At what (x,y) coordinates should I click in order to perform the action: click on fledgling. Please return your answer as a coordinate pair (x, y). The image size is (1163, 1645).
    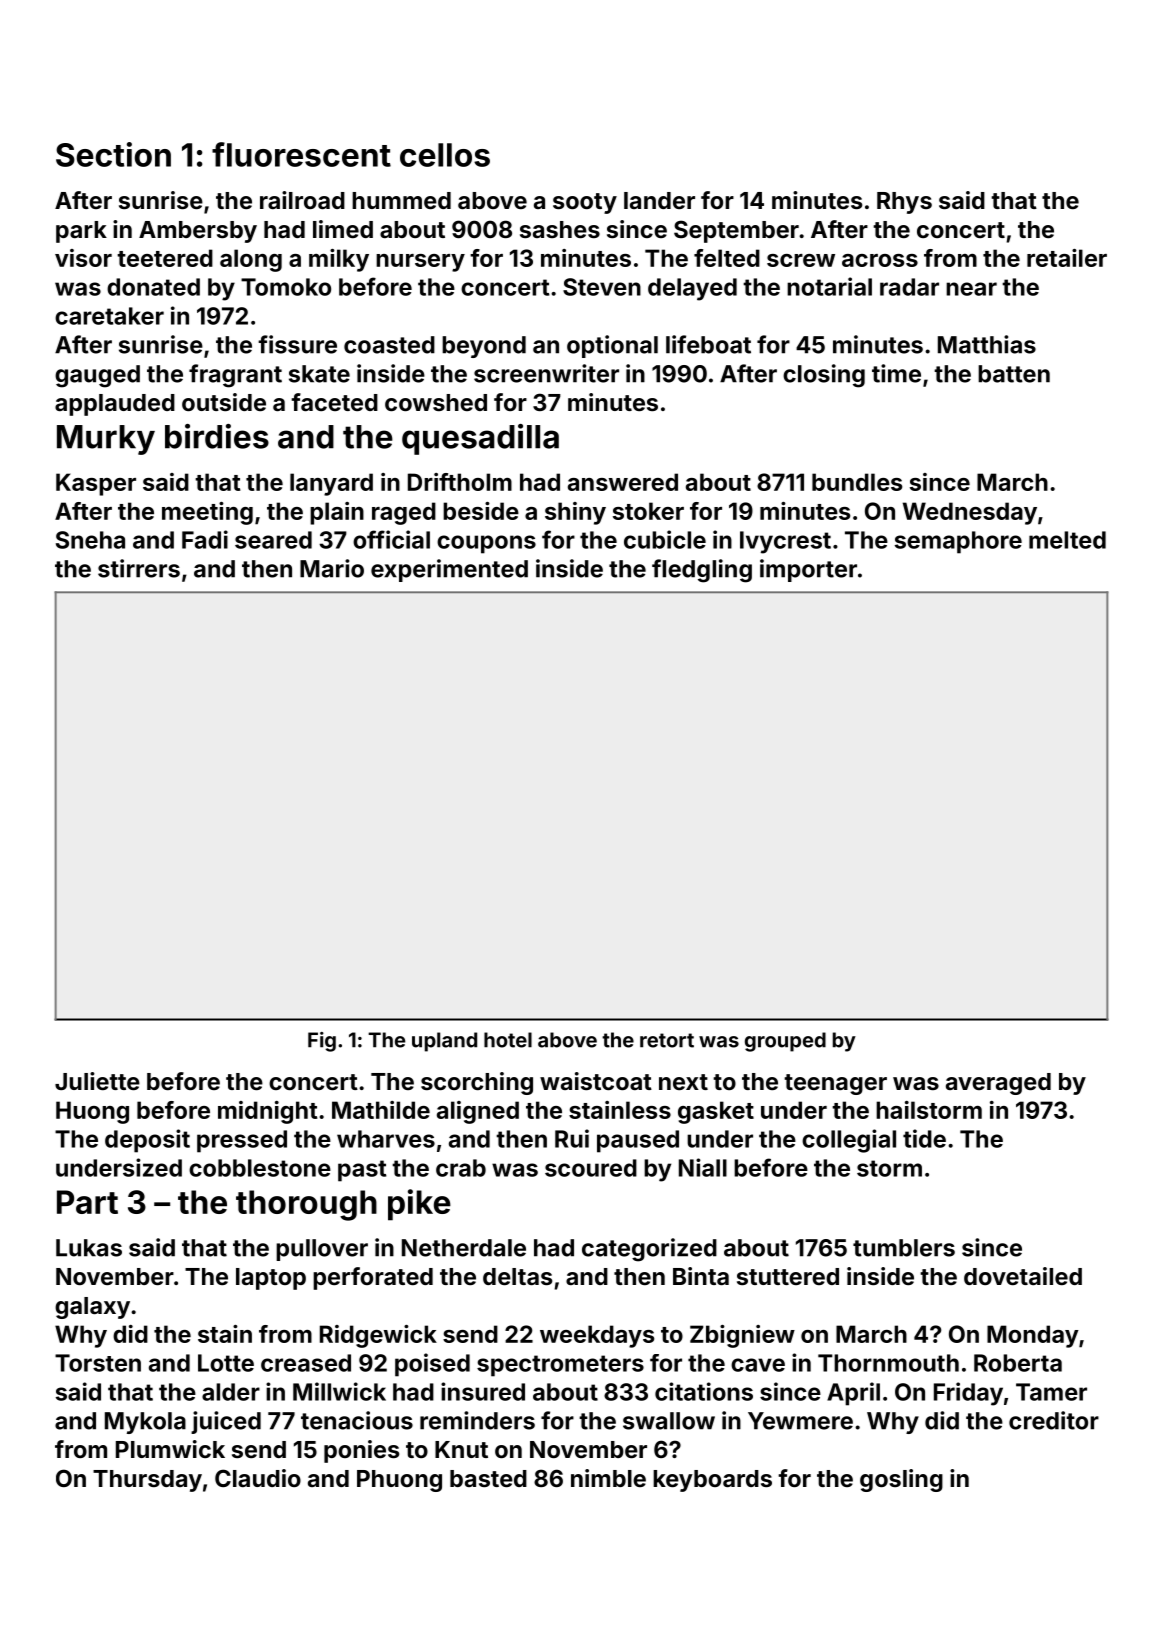
    Looking at the image, I should click on (702, 571).
